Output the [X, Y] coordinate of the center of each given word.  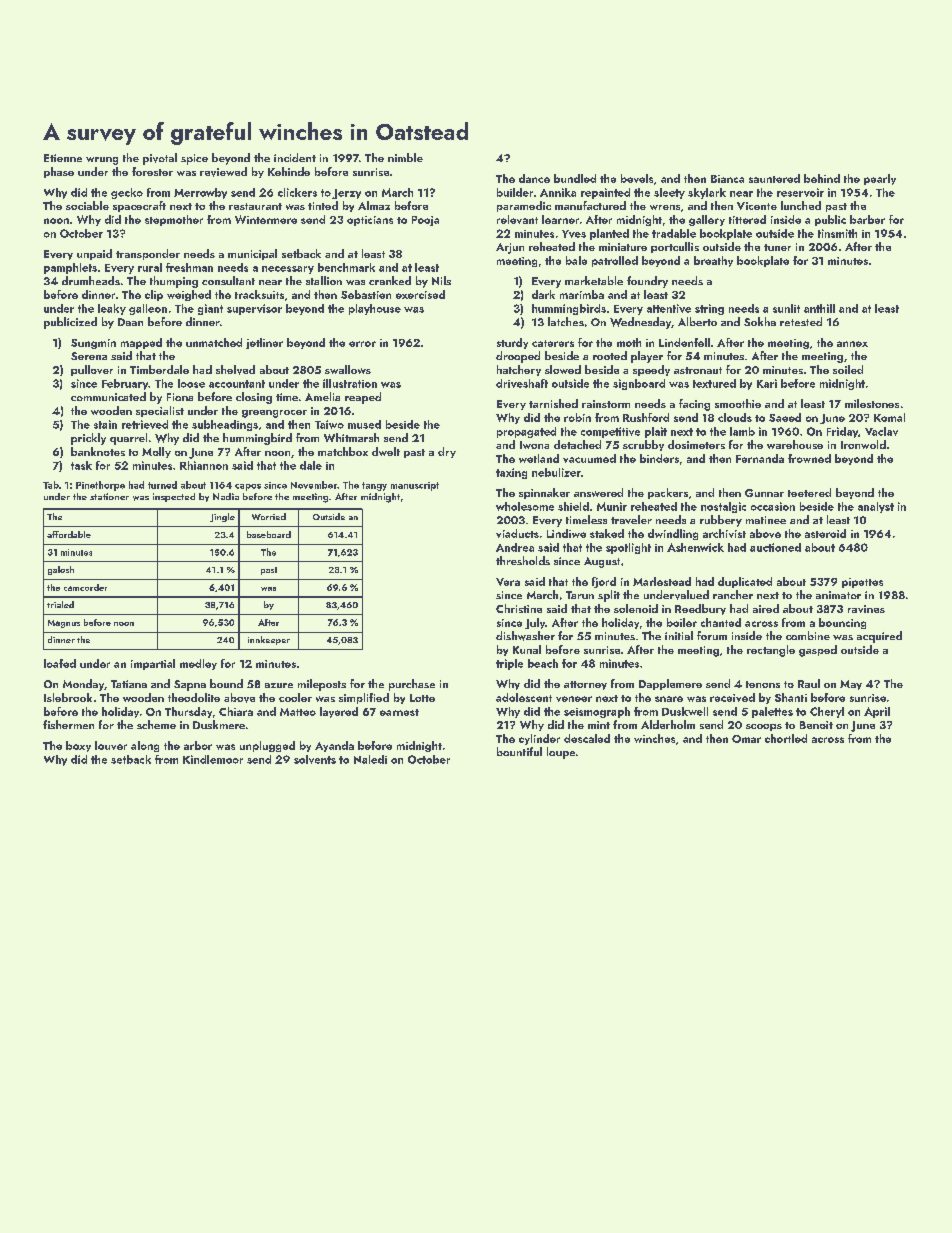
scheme [156, 724]
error [362, 344]
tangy [374, 486]
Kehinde [289, 171]
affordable [69, 534]
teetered [809, 492]
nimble [405, 157]
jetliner [264, 343]
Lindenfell [684, 342]
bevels [637, 178]
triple [509, 664]
